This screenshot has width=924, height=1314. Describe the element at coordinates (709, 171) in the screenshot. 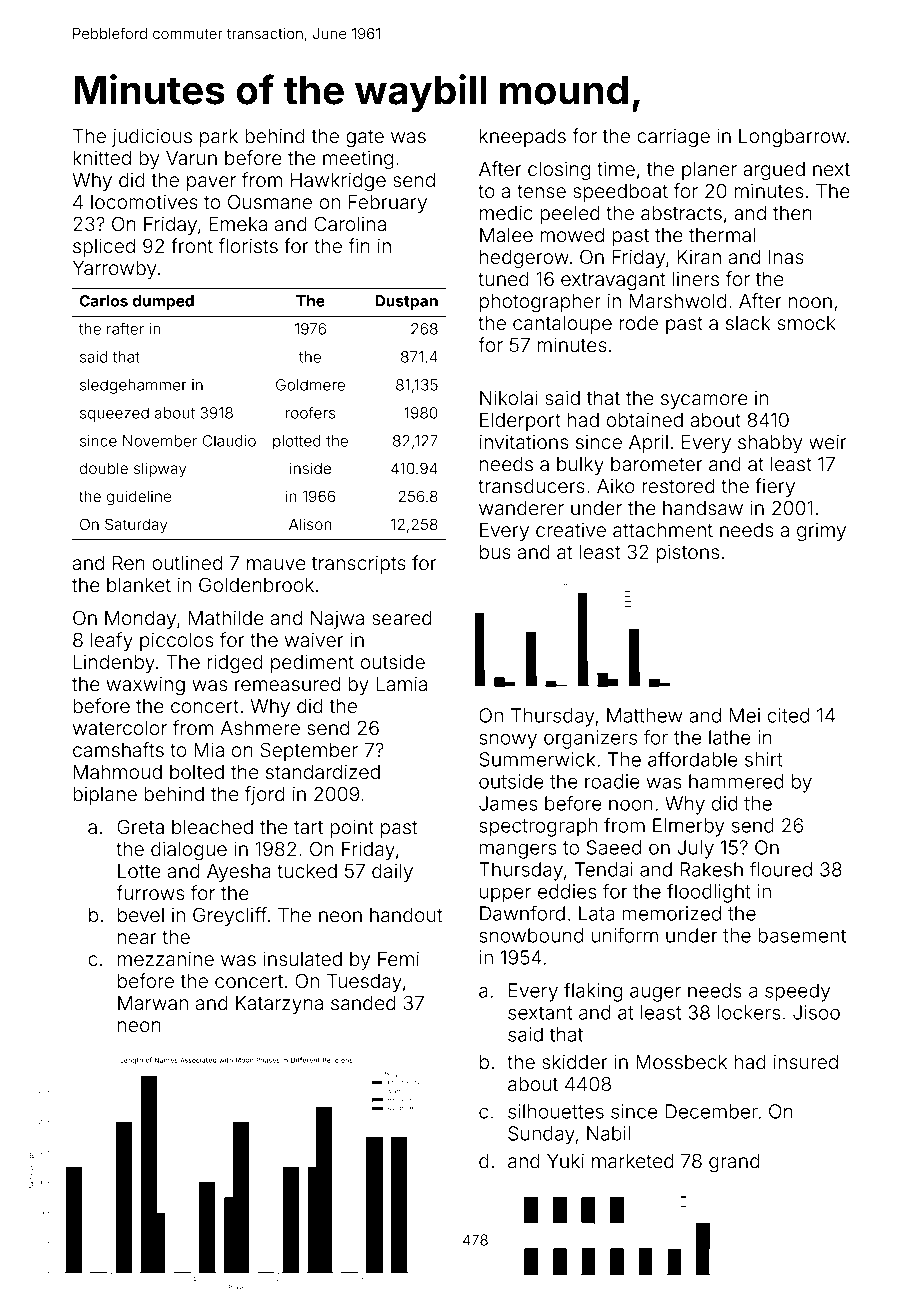

I see `planer` at that location.
